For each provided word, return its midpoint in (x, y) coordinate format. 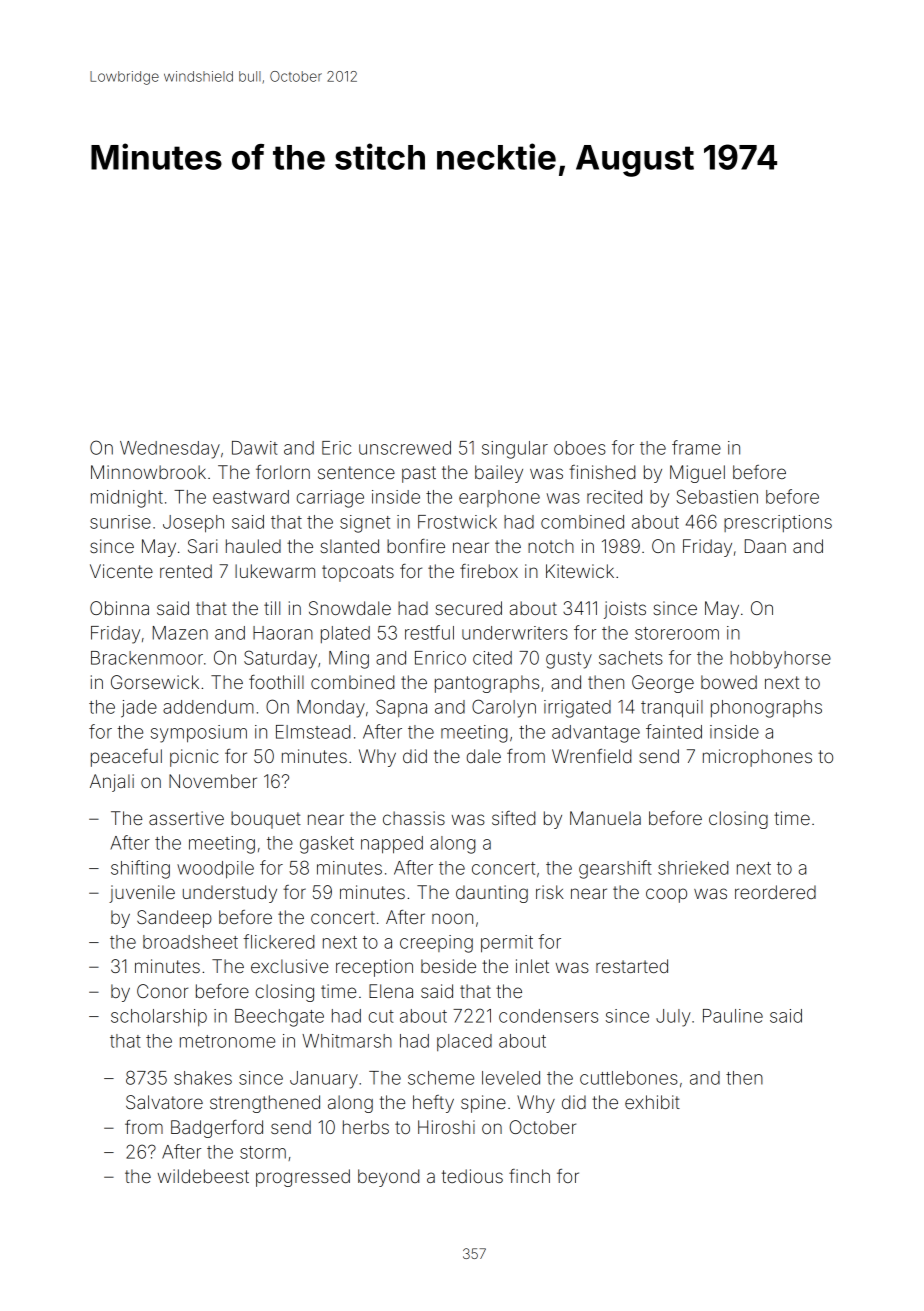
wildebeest (203, 1176)
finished (602, 472)
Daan (765, 546)
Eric (336, 448)
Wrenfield (591, 756)
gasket (327, 845)
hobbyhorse (780, 660)
